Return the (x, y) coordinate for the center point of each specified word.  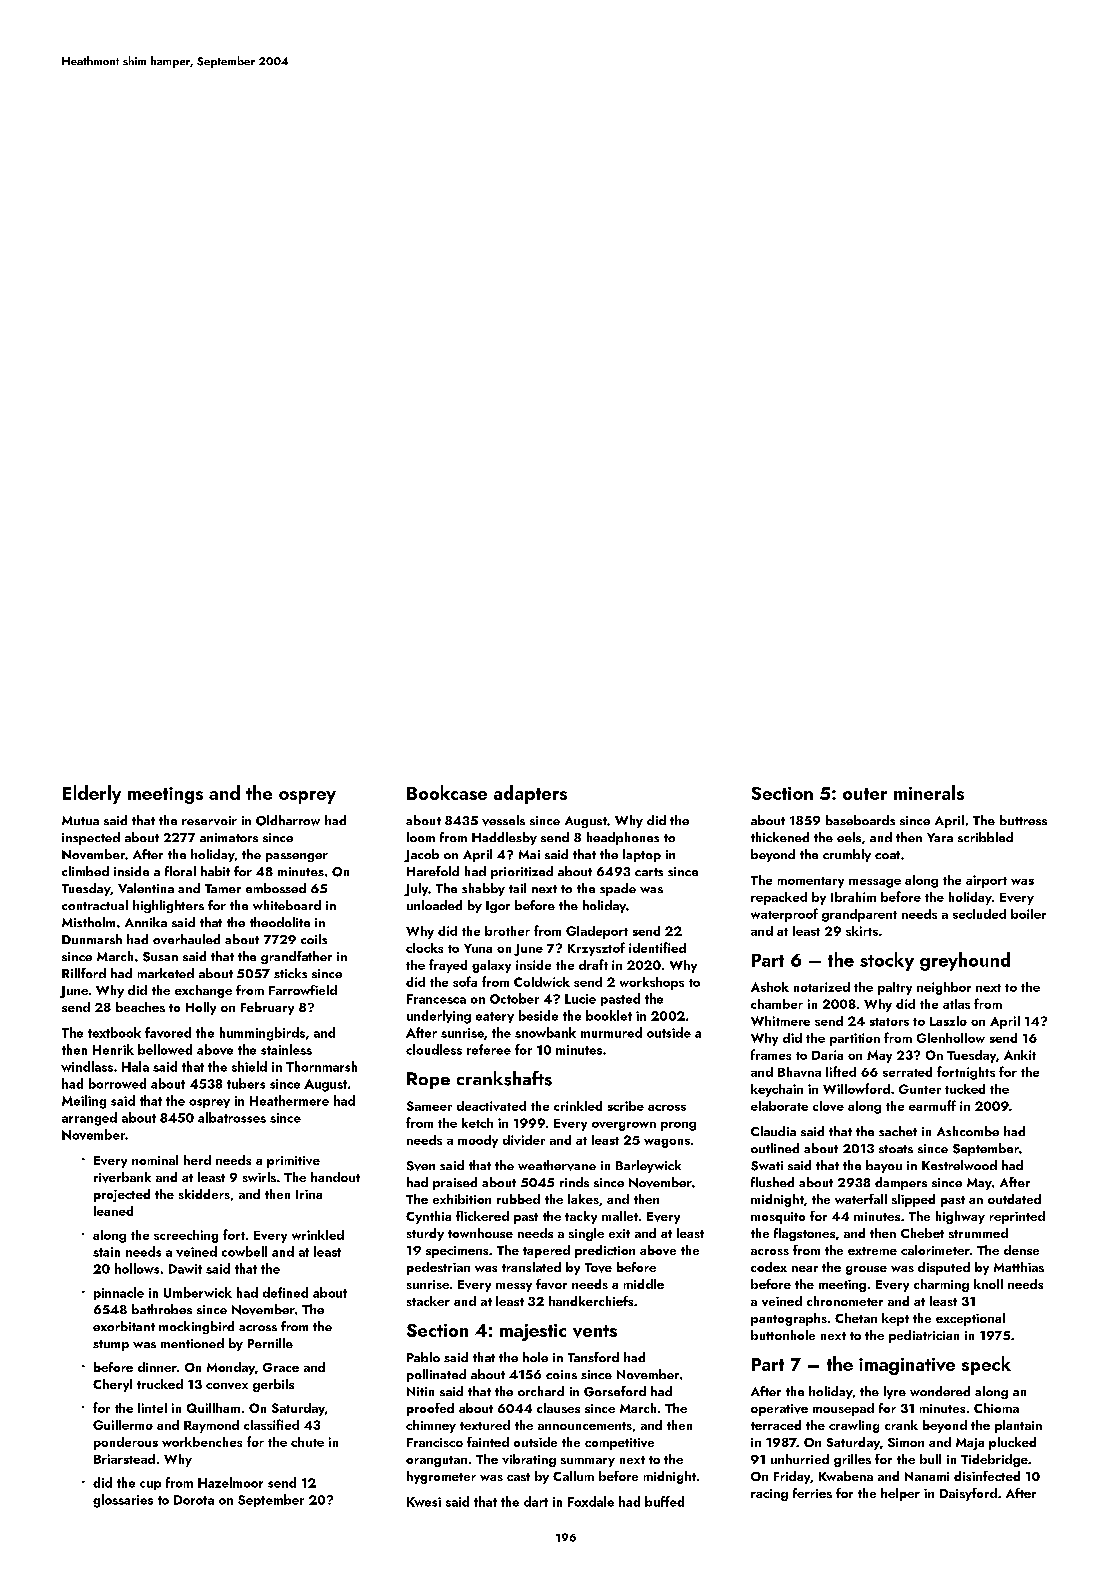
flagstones (804, 1234)
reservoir (209, 820)
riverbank (122, 1177)
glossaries (123, 1501)
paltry (895, 988)
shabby (483, 889)
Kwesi (424, 1502)
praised (455, 1183)
